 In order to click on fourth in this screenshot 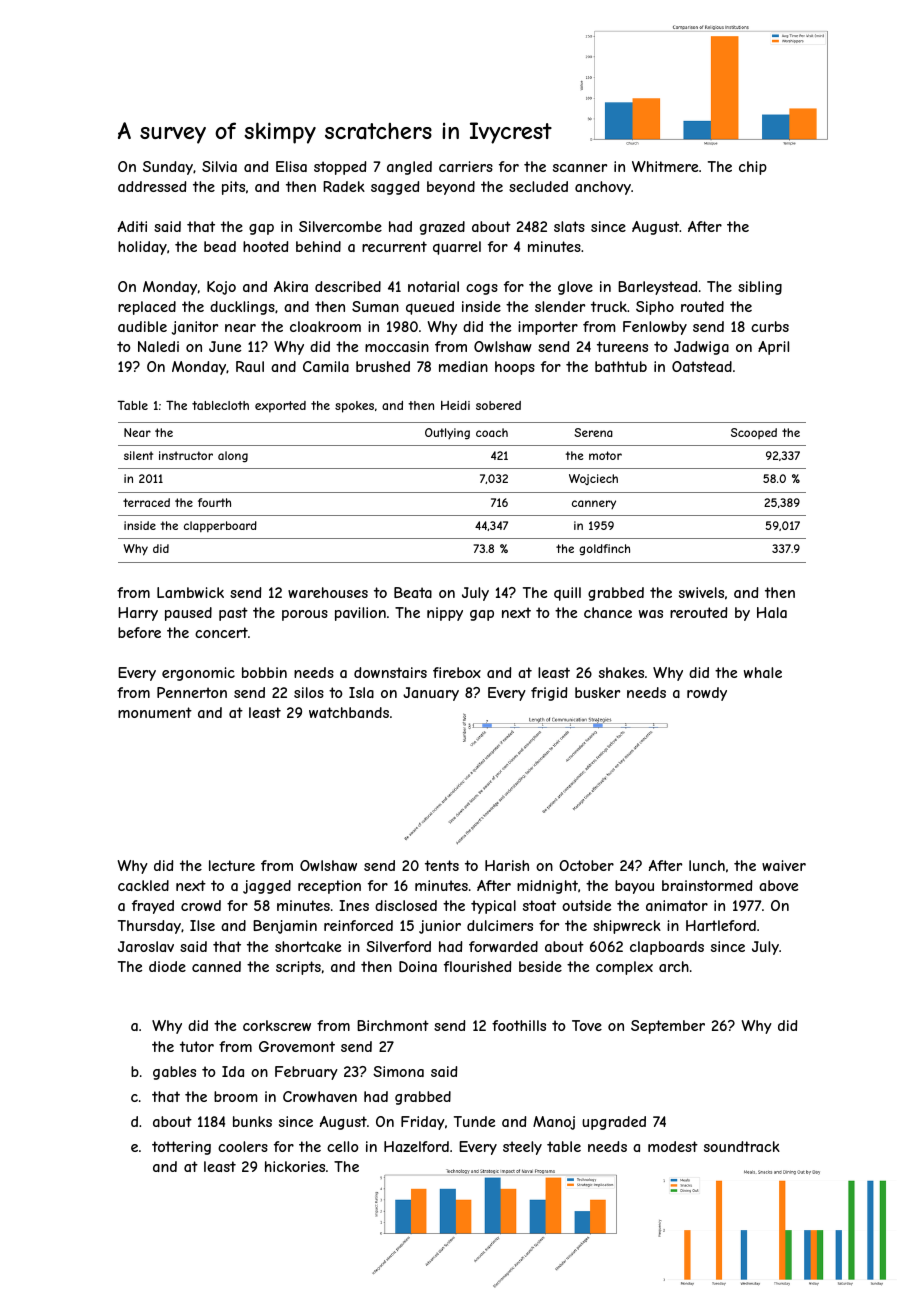, I will do `click(214, 502)`.
